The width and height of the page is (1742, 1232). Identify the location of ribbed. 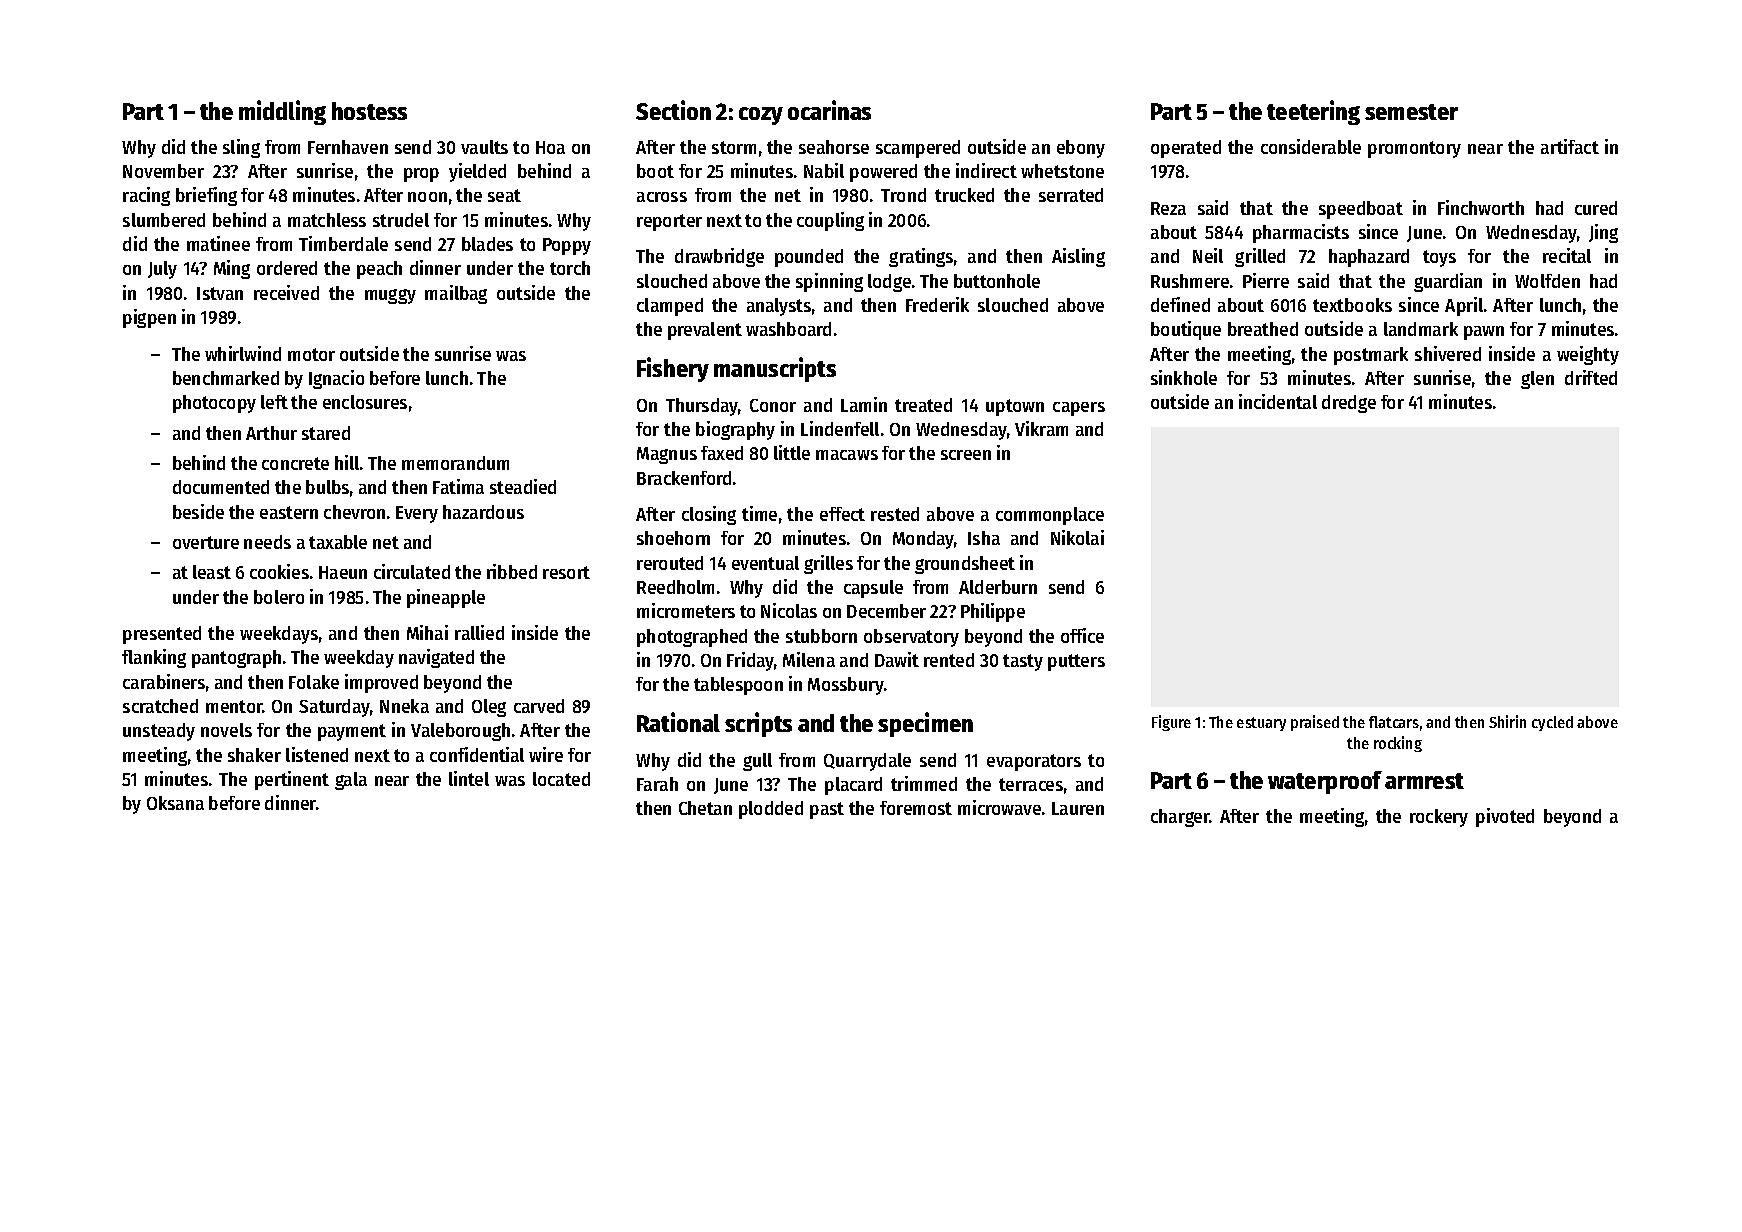
(512, 571).
